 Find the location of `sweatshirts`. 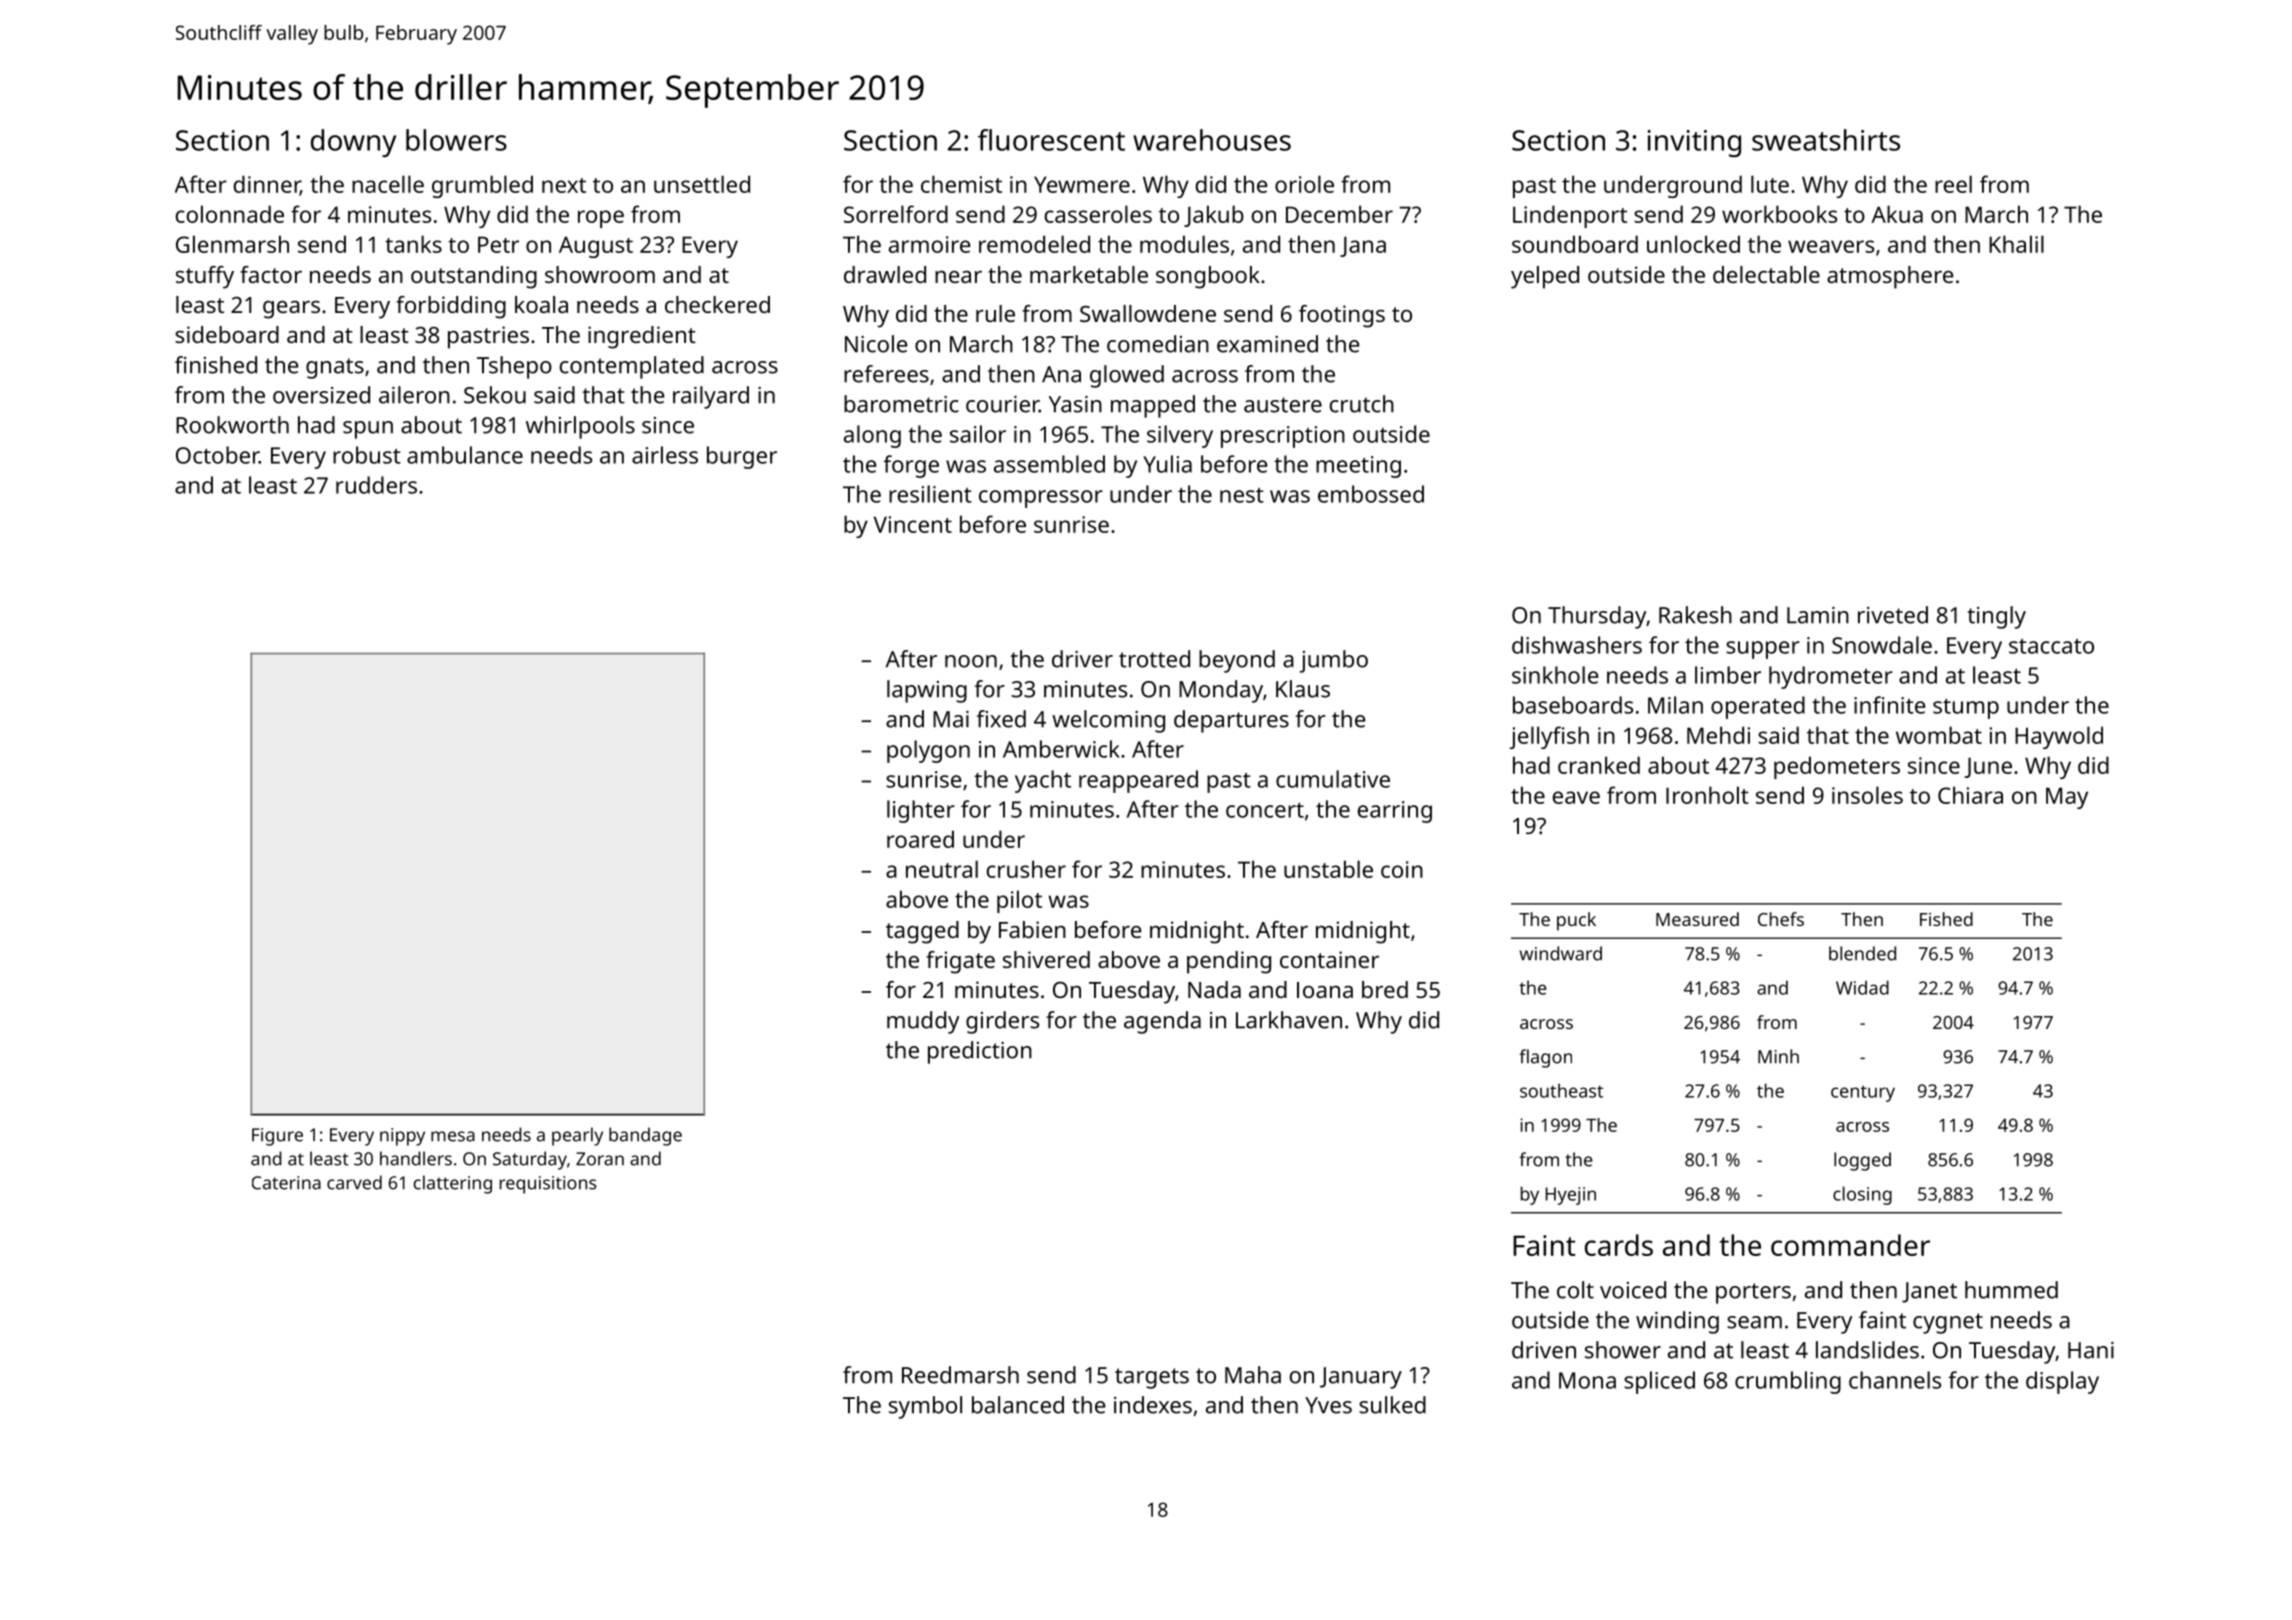

sweatshirts is located at coordinates (1826, 140).
